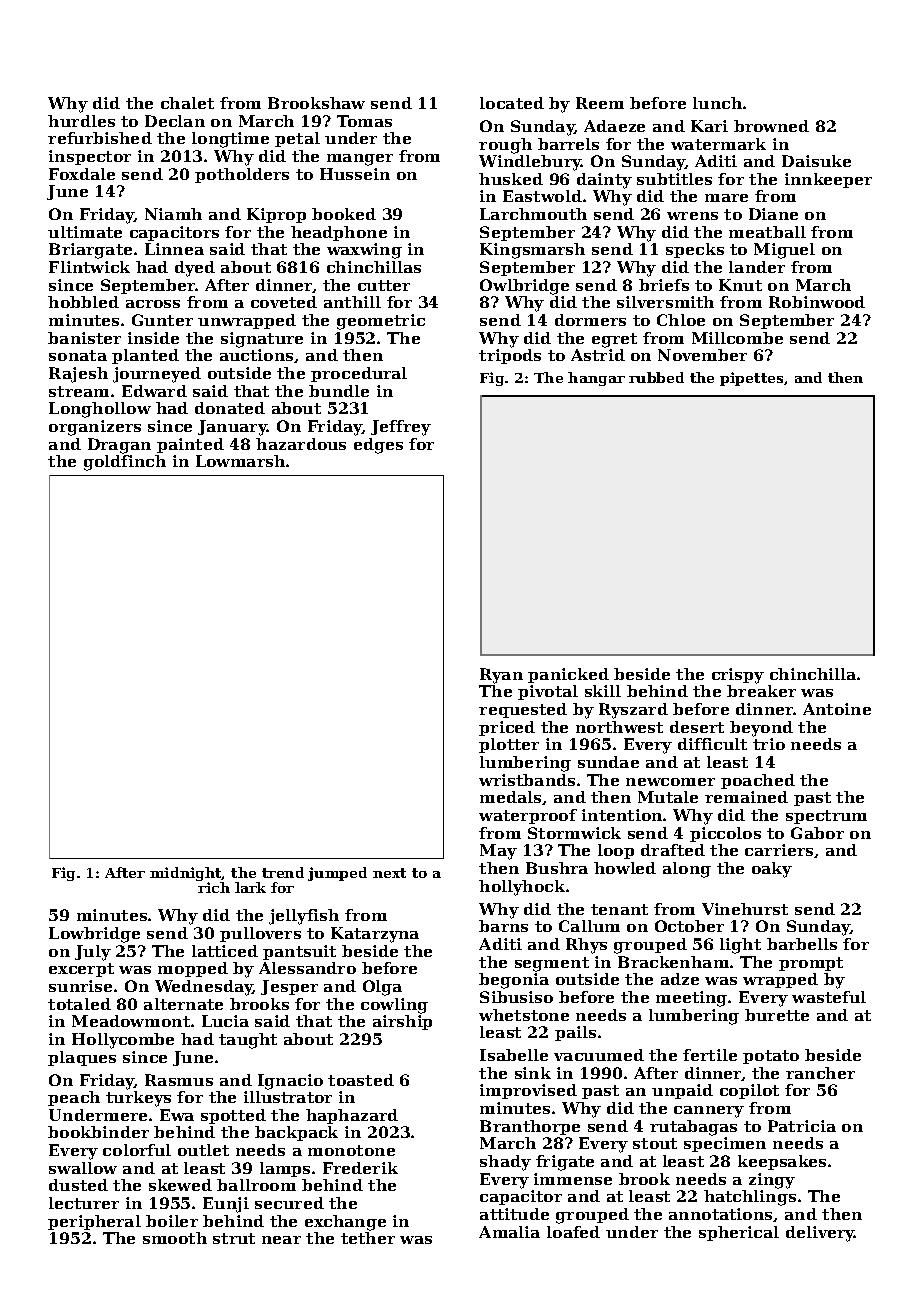 This screenshot has height=1314, width=924. I want to click on barbells, so click(802, 944).
